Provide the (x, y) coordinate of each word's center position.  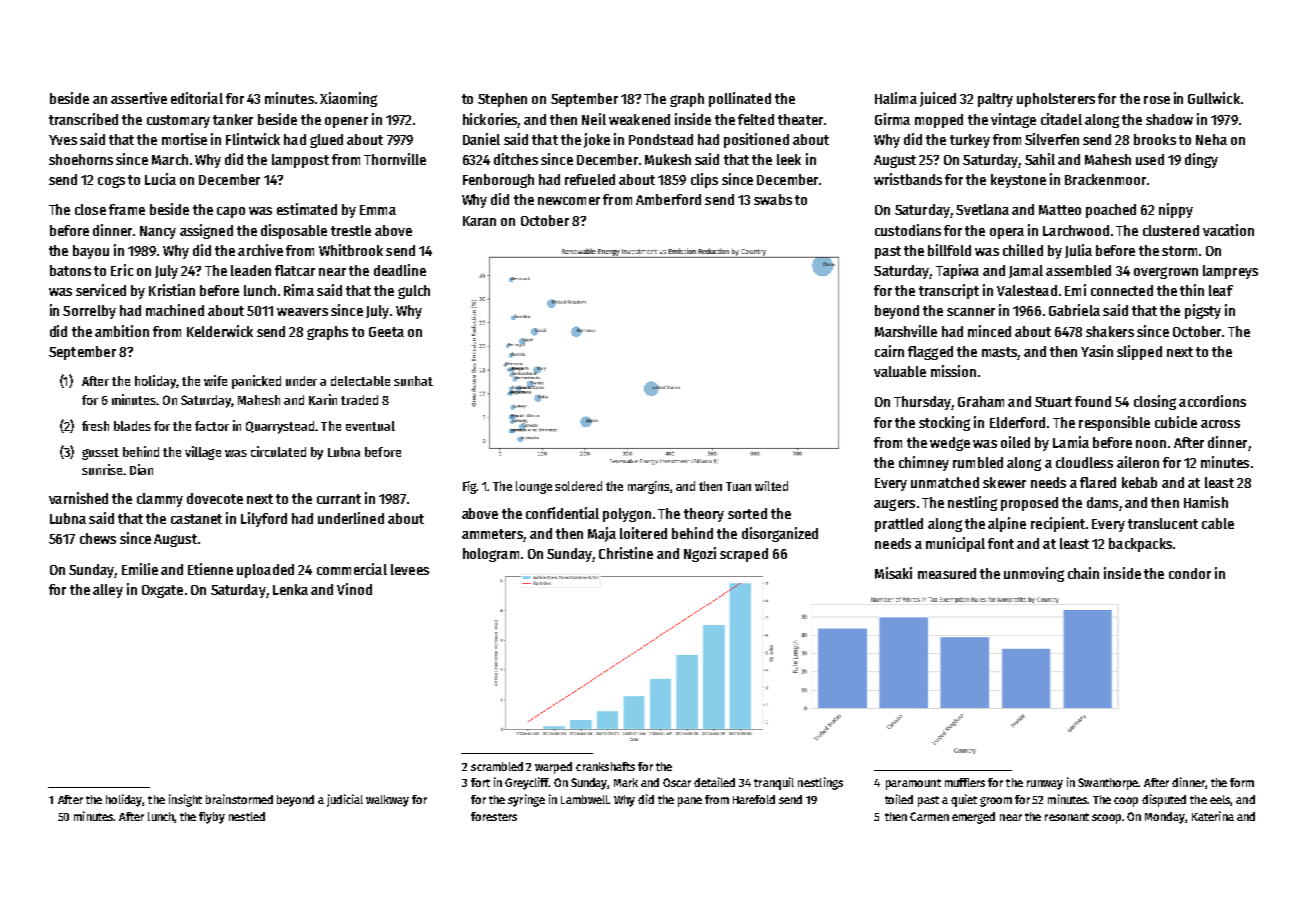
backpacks (1140, 545)
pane (690, 802)
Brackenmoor (1105, 179)
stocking (944, 423)
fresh (95, 426)
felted (756, 119)
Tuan (738, 486)
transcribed (83, 119)
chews (98, 538)
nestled (247, 816)
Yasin (1097, 351)
